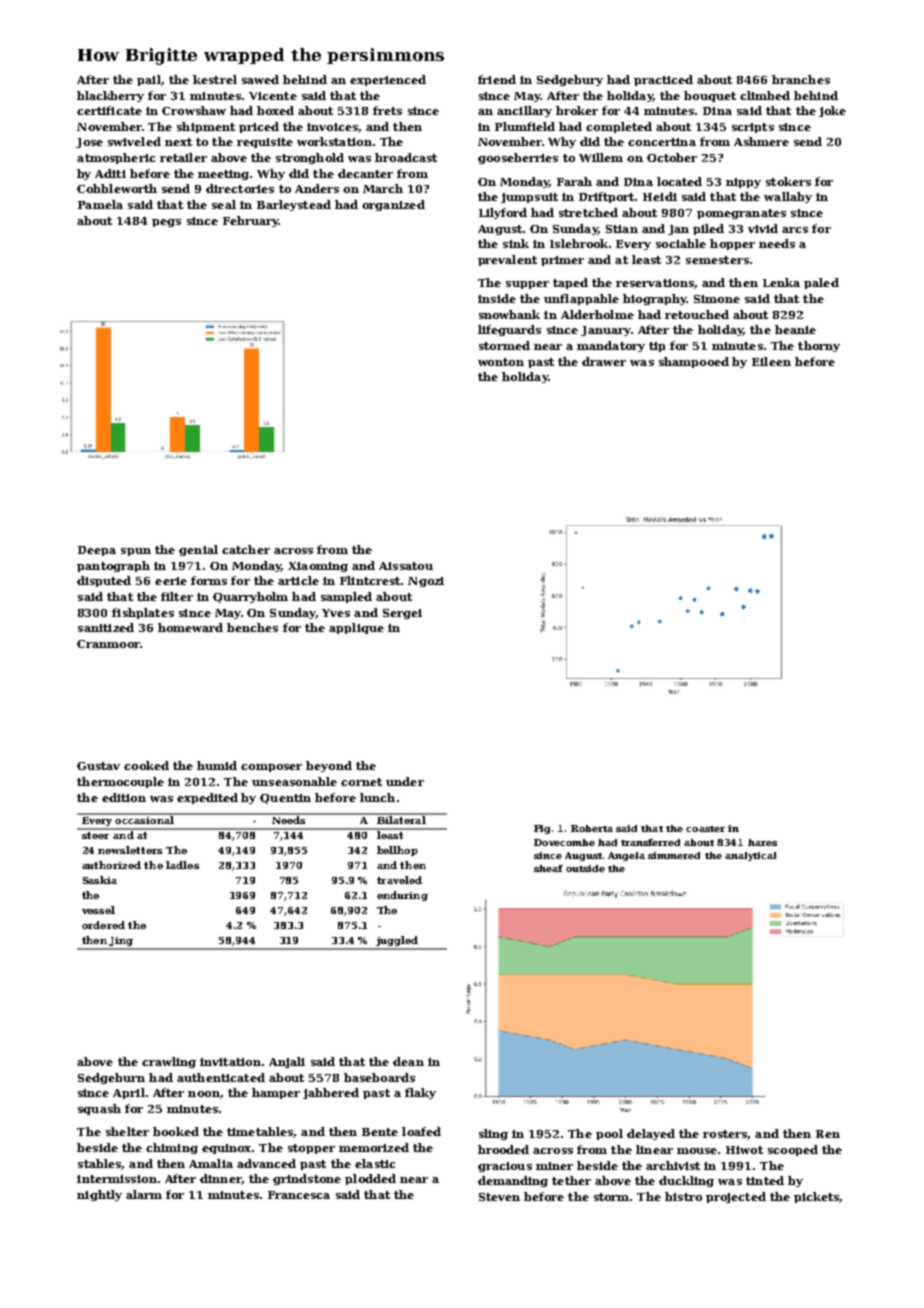 The width and height of the screenshot is (924, 1308). I want to click on frets, so click(387, 110).
